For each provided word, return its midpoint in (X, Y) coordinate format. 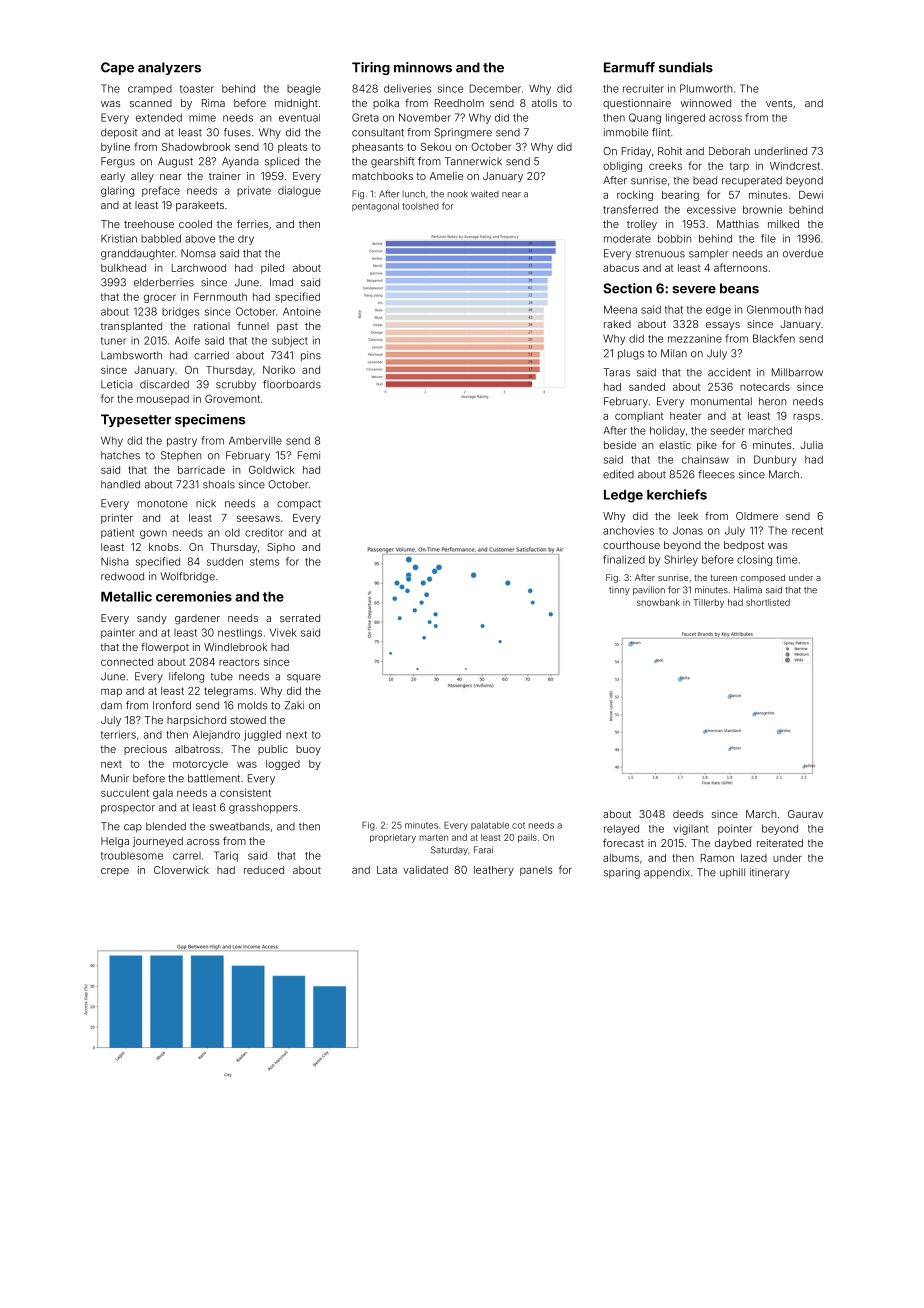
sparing (622, 873)
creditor (264, 532)
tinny (619, 590)
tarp (739, 167)
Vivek (283, 632)
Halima (748, 590)
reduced (264, 870)
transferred (630, 209)
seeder (728, 430)
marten (434, 837)
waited (485, 194)
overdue (803, 253)
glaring (117, 191)
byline (115, 148)
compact (299, 505)
